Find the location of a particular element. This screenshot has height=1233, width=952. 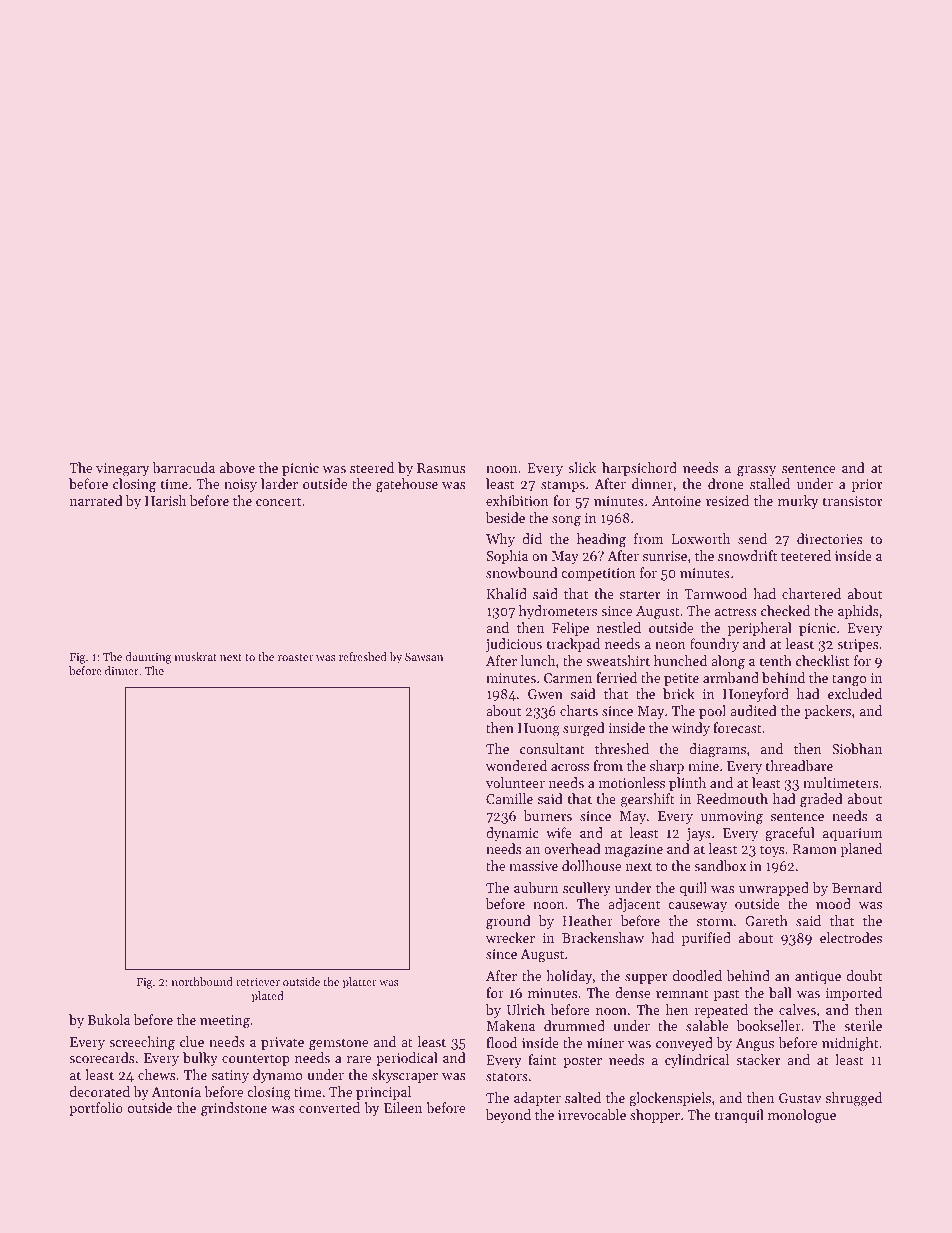

drummed is located at coordinates (574, 1025).
